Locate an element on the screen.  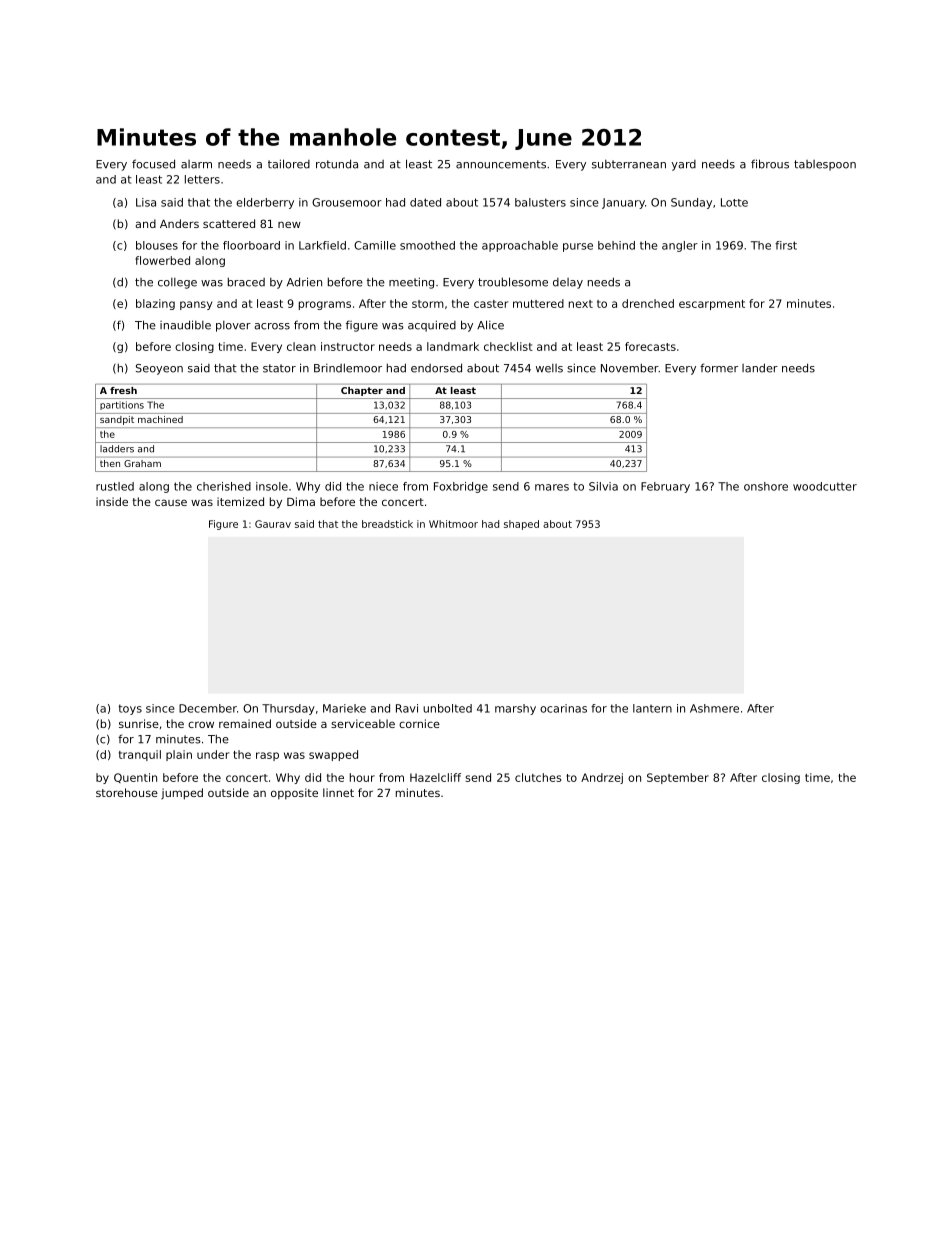
Anders is located at coordinates (179, 223).
